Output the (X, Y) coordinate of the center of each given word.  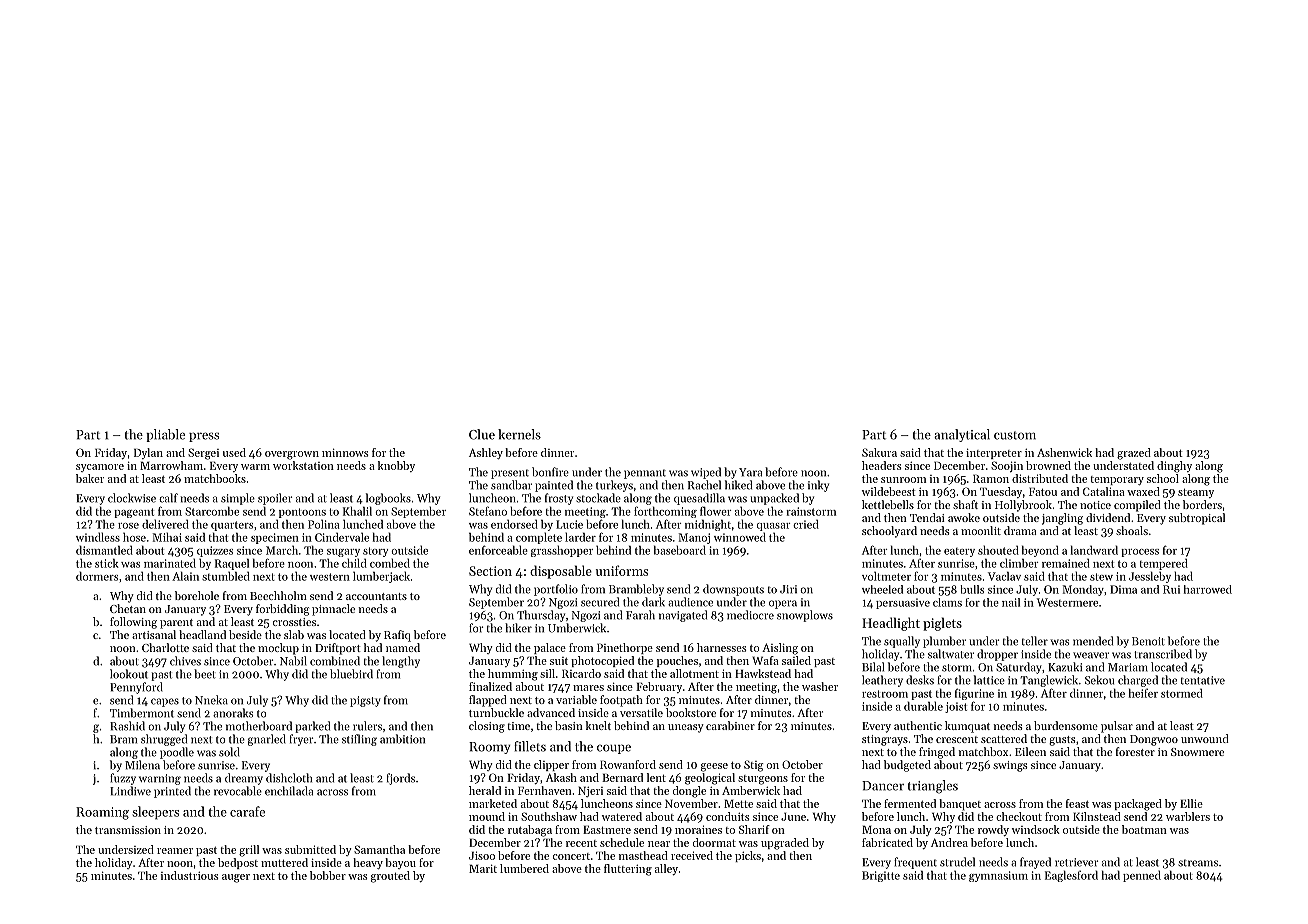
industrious (189, 875)
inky (818, 486)
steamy (1196, 493)
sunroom (903, 480)
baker (90, 478)
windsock (1036, 829)
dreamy (244, 779)
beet (205, 674)
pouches (677, 661)
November (691, 803)
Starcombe (212, 511)
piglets (942, 624)
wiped (706, 473)
